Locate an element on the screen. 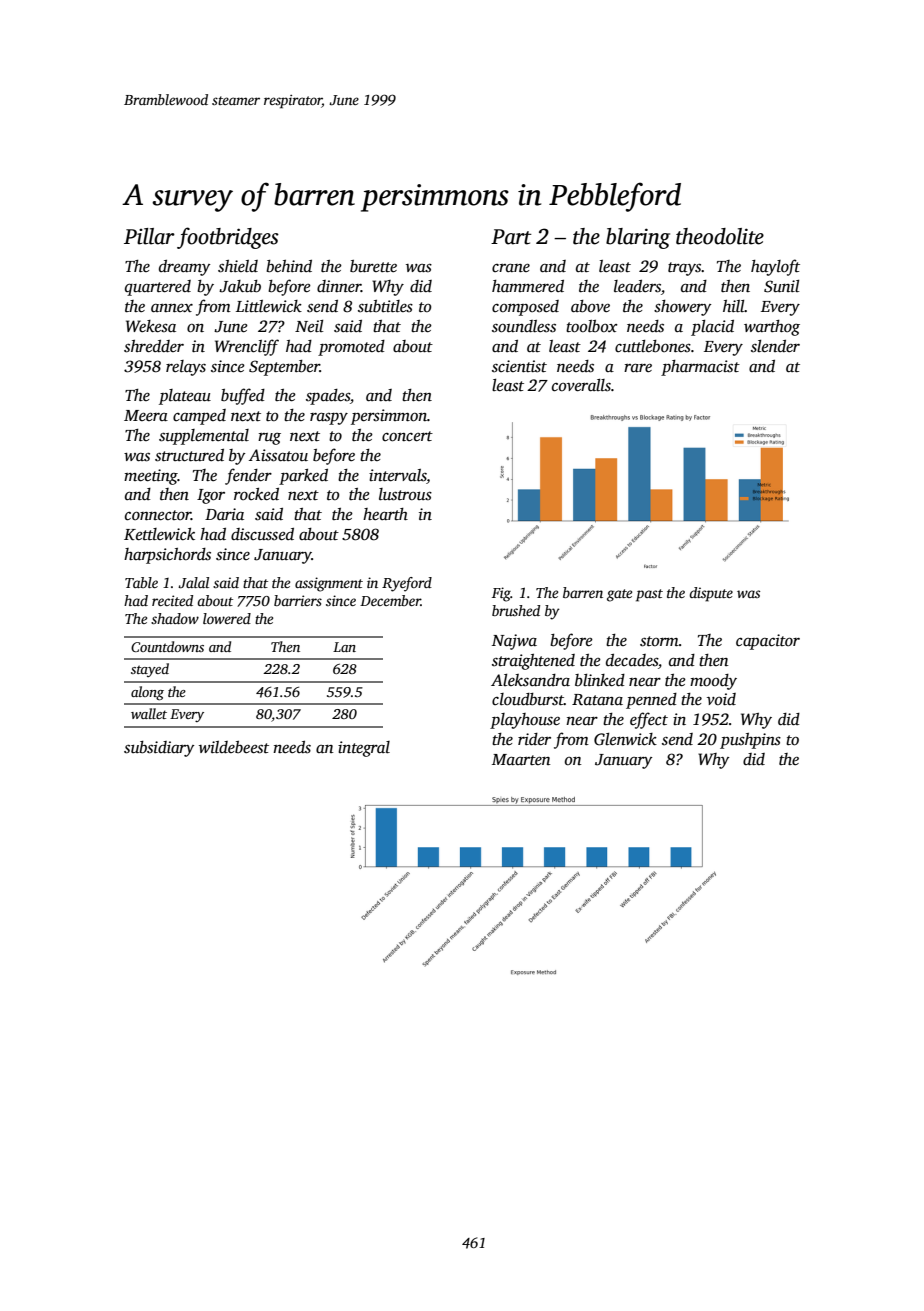 This screenshot has width=924, height=1311. quartered is located at coordinates (158, 288).
